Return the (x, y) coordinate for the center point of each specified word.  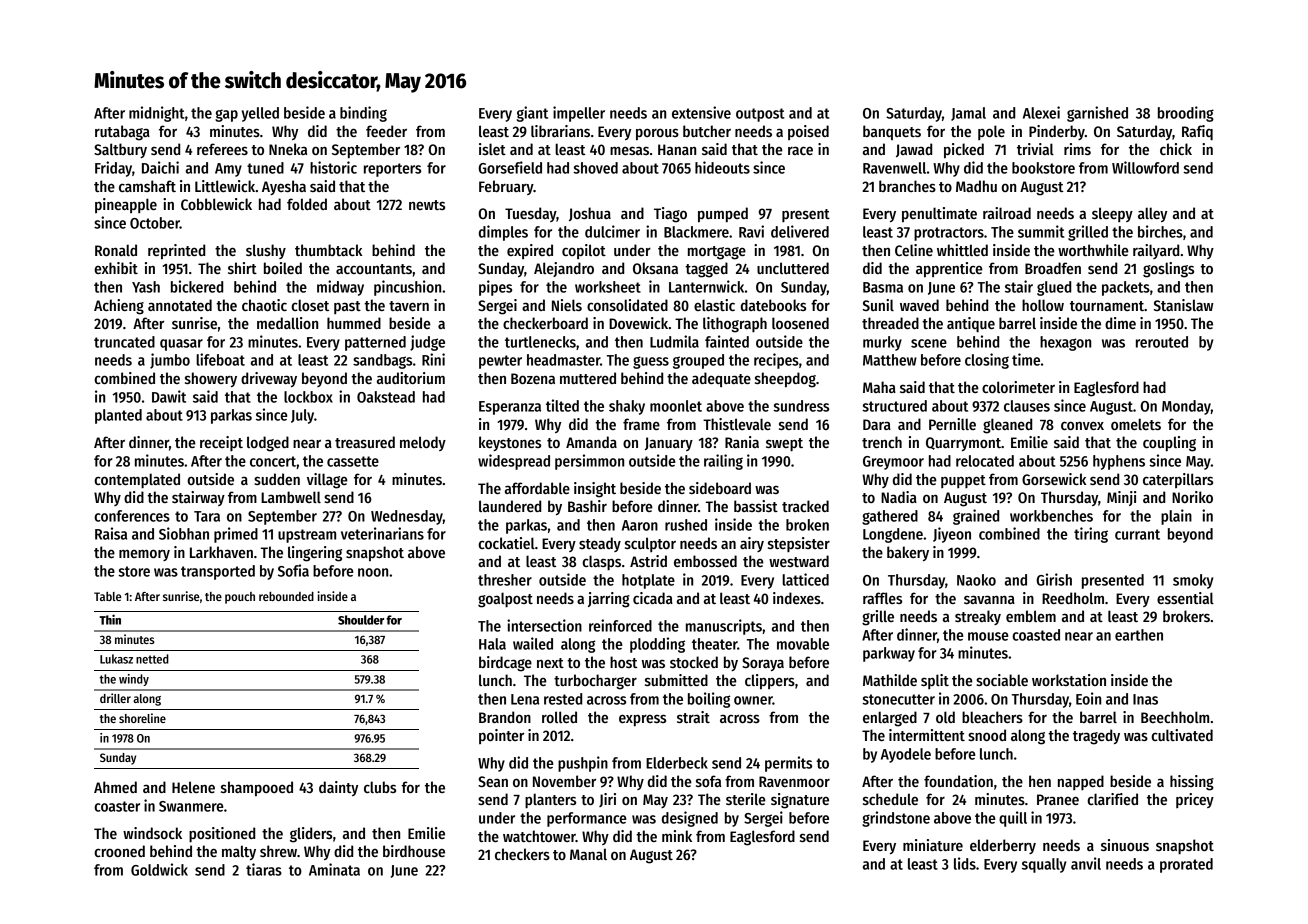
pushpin (583, 764)
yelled (260, 114)
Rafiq (1197, 132)
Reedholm (1073, 598)
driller (115, 698)
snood (987, 735)
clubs (380, 787)
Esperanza (510, 408)
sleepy (1112, 214)
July (302, 416)
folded (307, 204)
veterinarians (382, 533)
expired (530, 251)
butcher (707, 131)
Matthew (890, 360)
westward (799, 561)
